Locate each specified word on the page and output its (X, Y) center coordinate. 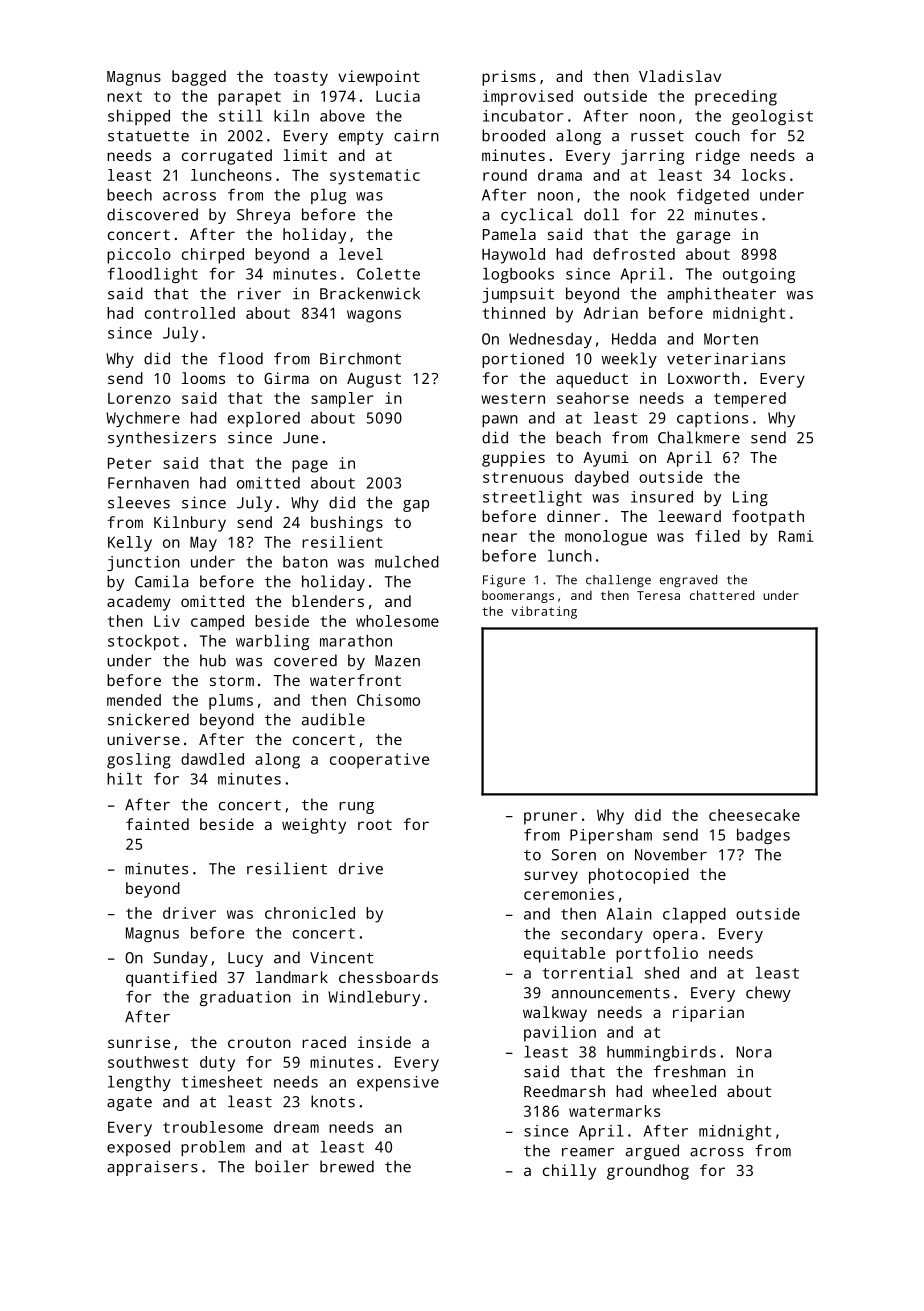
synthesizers (162, 439)
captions (712, 419)
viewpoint (379, 78)
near (499, 537)
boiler (282, 1166)
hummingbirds (661, 1053)
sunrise (139, 1042)
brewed (347, 1166)
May (203, 544)
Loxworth (704, 378)
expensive (398, 1083)
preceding (736, 98)
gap (416, 506)
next (124, 96)
